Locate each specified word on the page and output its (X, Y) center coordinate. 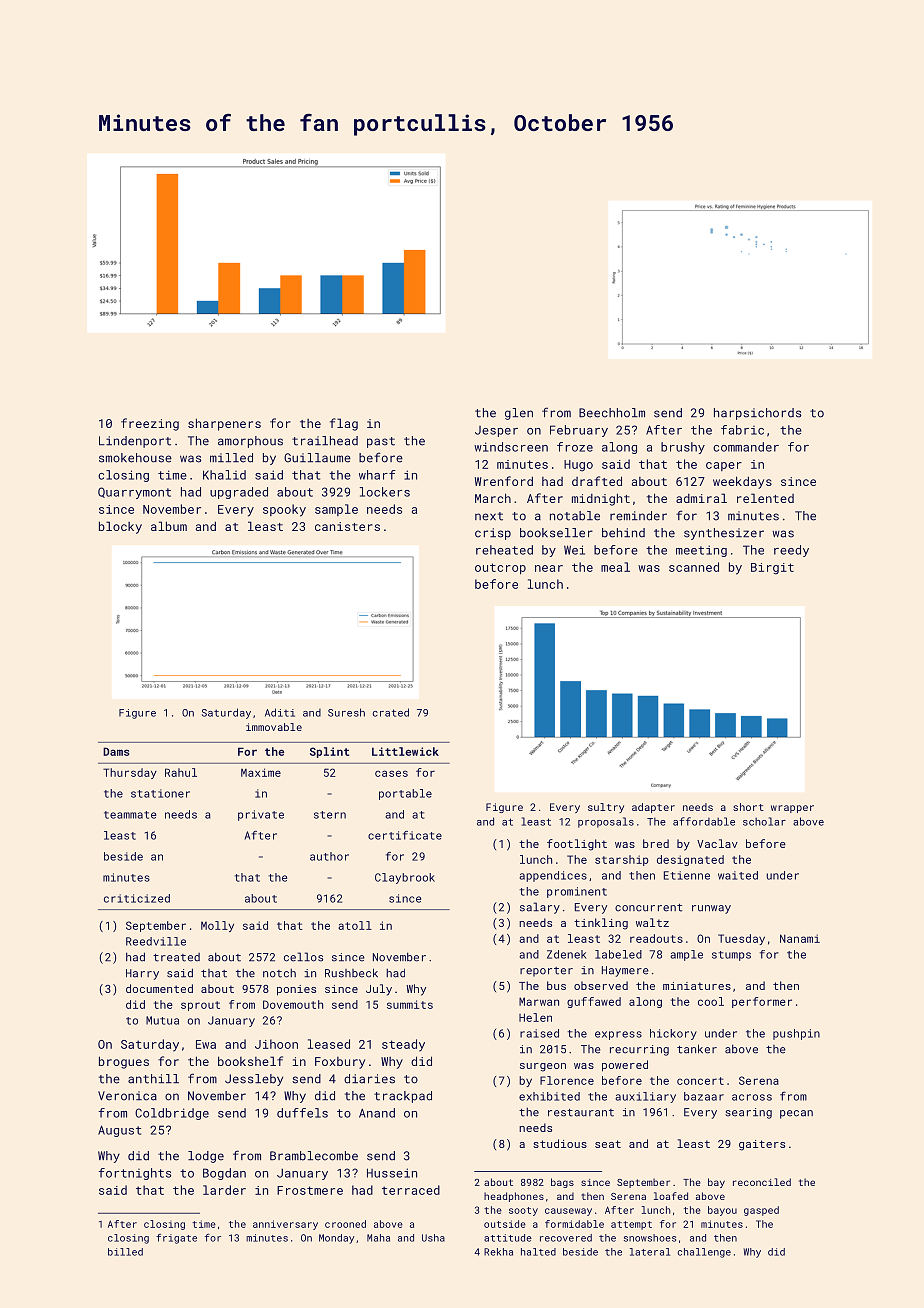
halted (538, 1252)
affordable (704, 821)
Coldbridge (172, 1114)
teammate (130, 815)
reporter (546, 972)
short (748, 807)
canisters (347, 526)
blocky (120, 527)
